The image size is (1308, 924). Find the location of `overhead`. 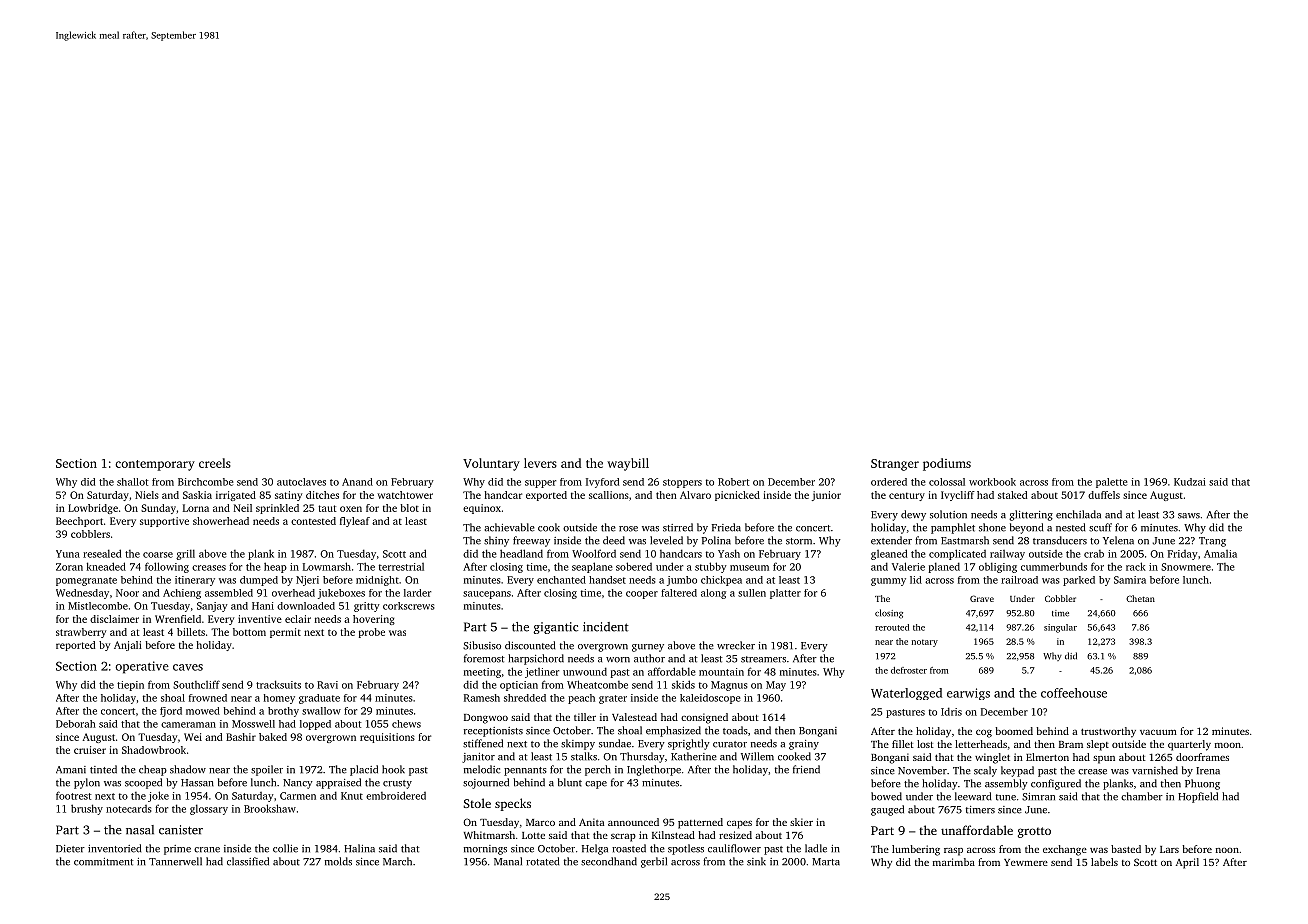

overhead is located at coordinates (293, 593).
